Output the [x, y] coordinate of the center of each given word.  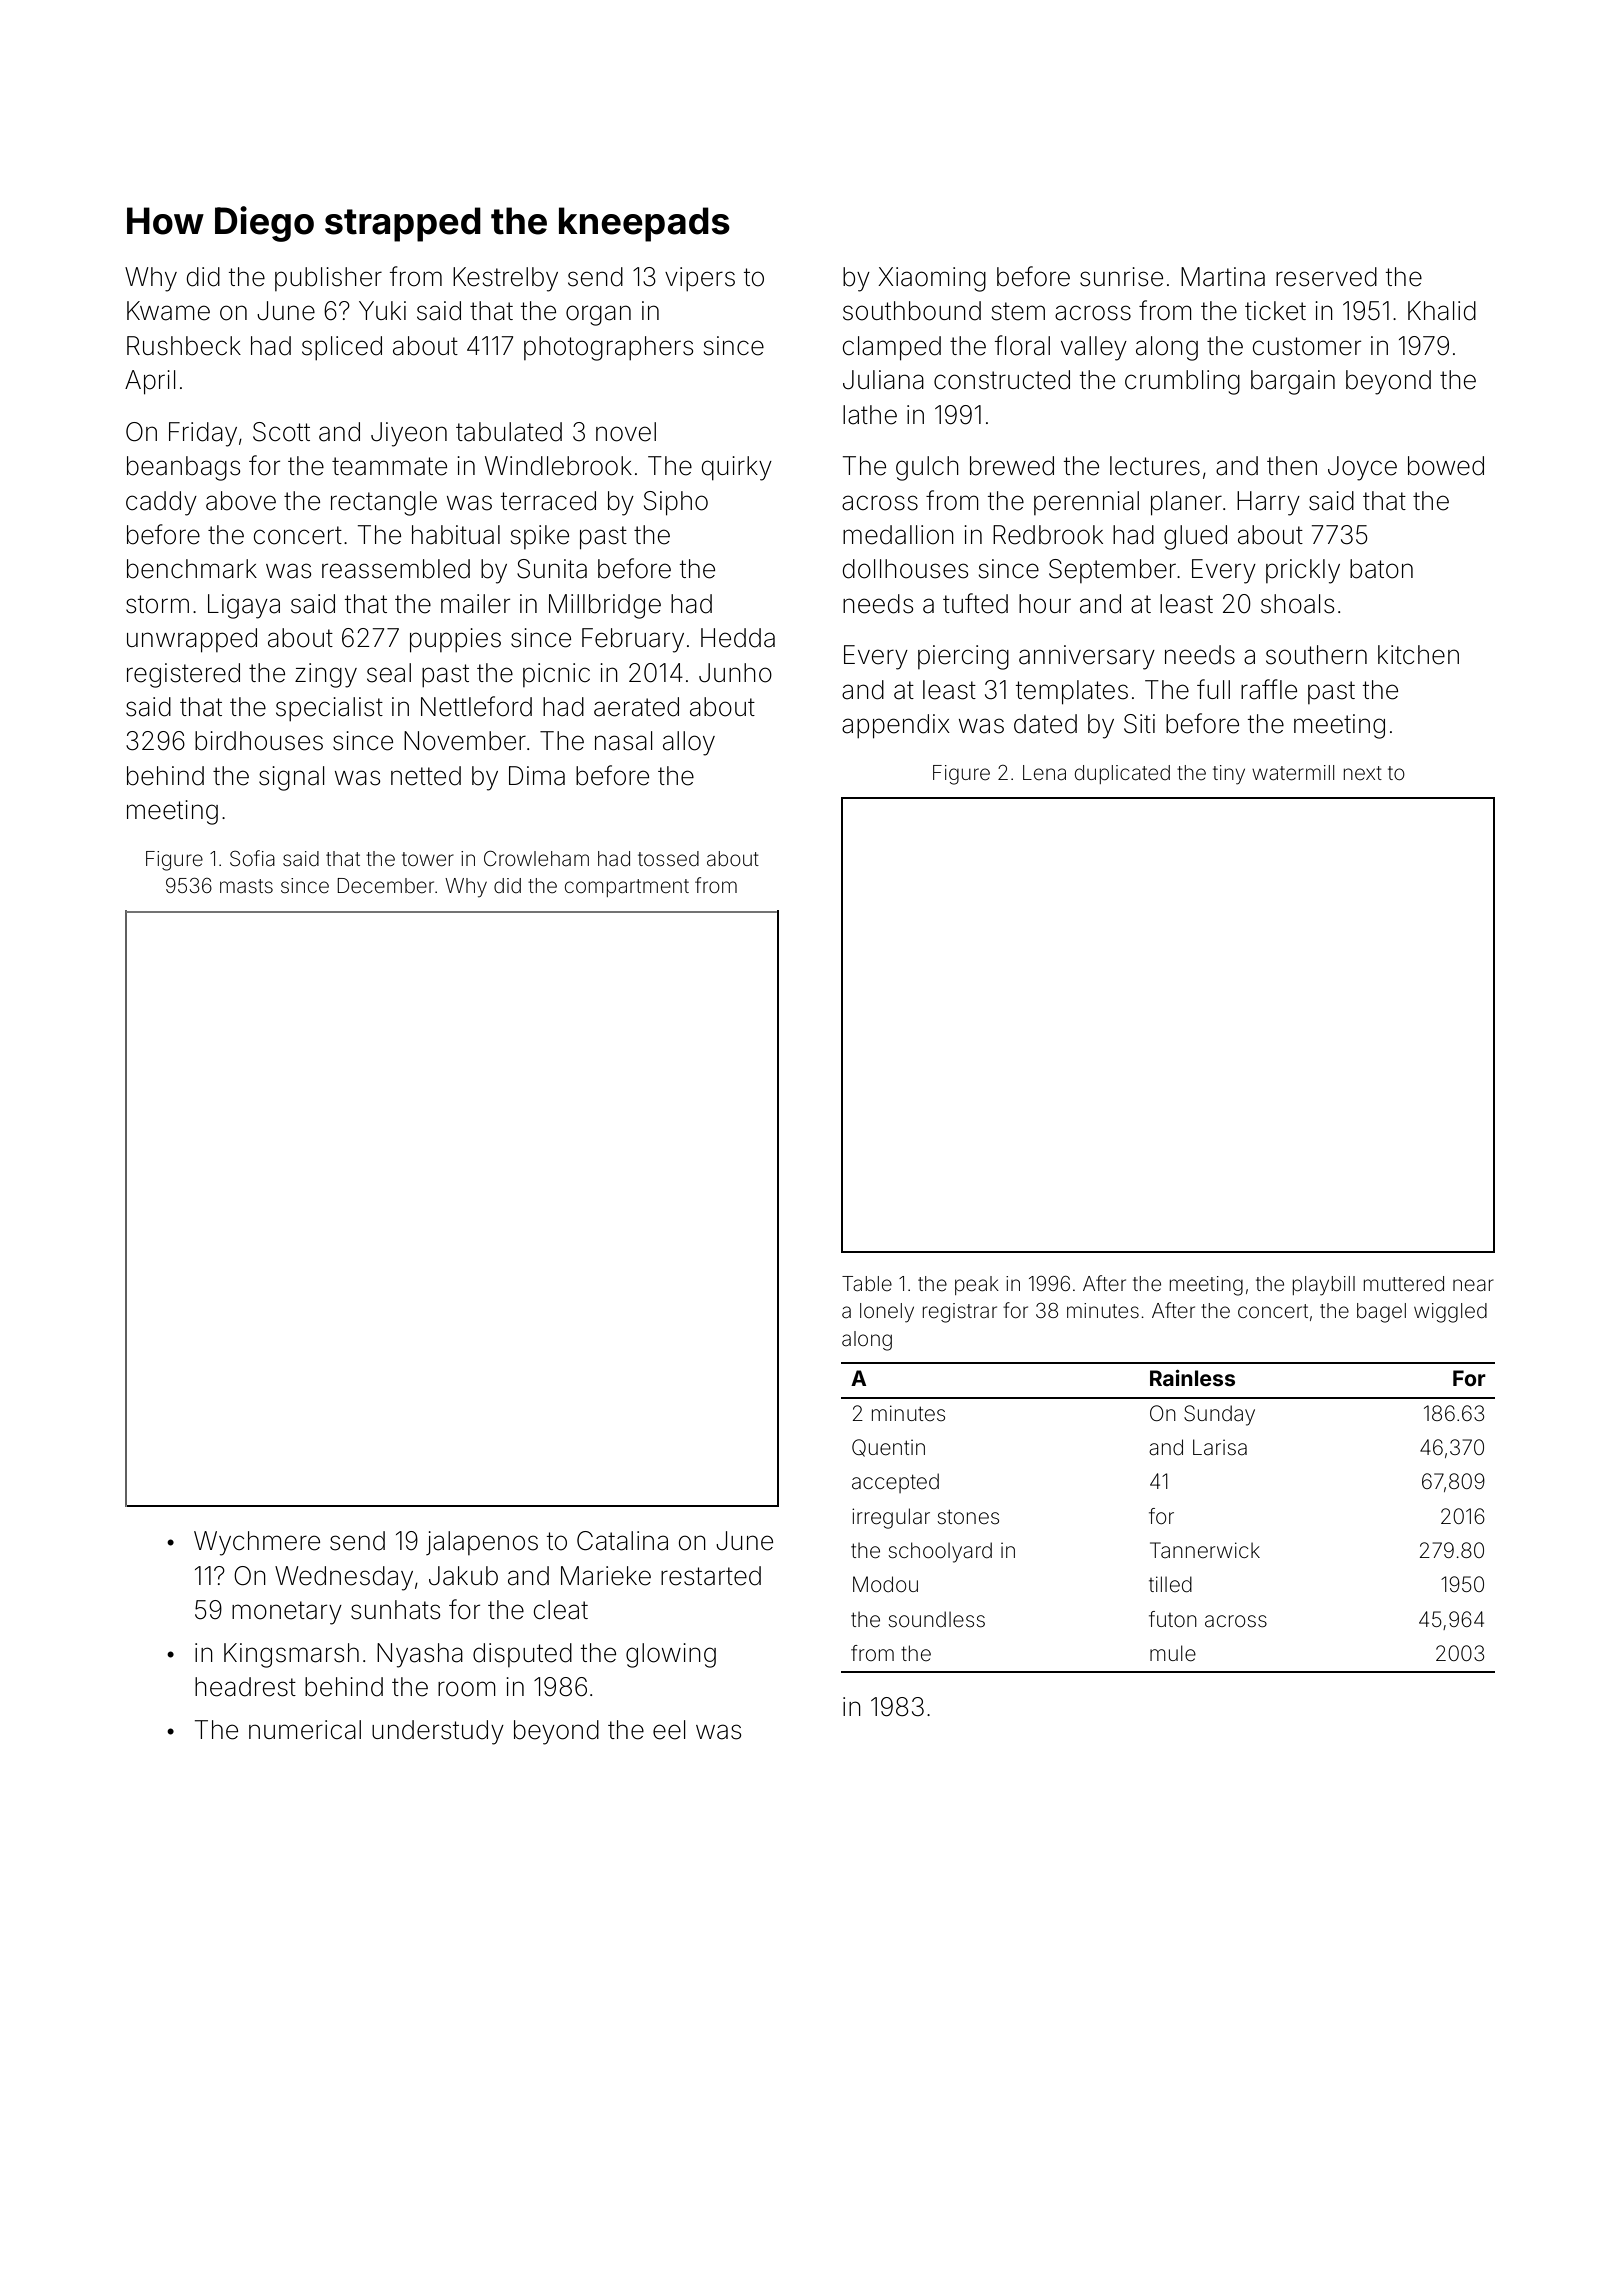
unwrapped [192, 640]
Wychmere [257, 1543]
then [1292, 466]
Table [867, 1283]
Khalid [1442, 311]
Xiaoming [932, 279]
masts [246, 886]
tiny [1229, 775]
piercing [963, 657]
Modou [885, 1584]
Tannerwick [1205, 1550]
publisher [328, 279]
